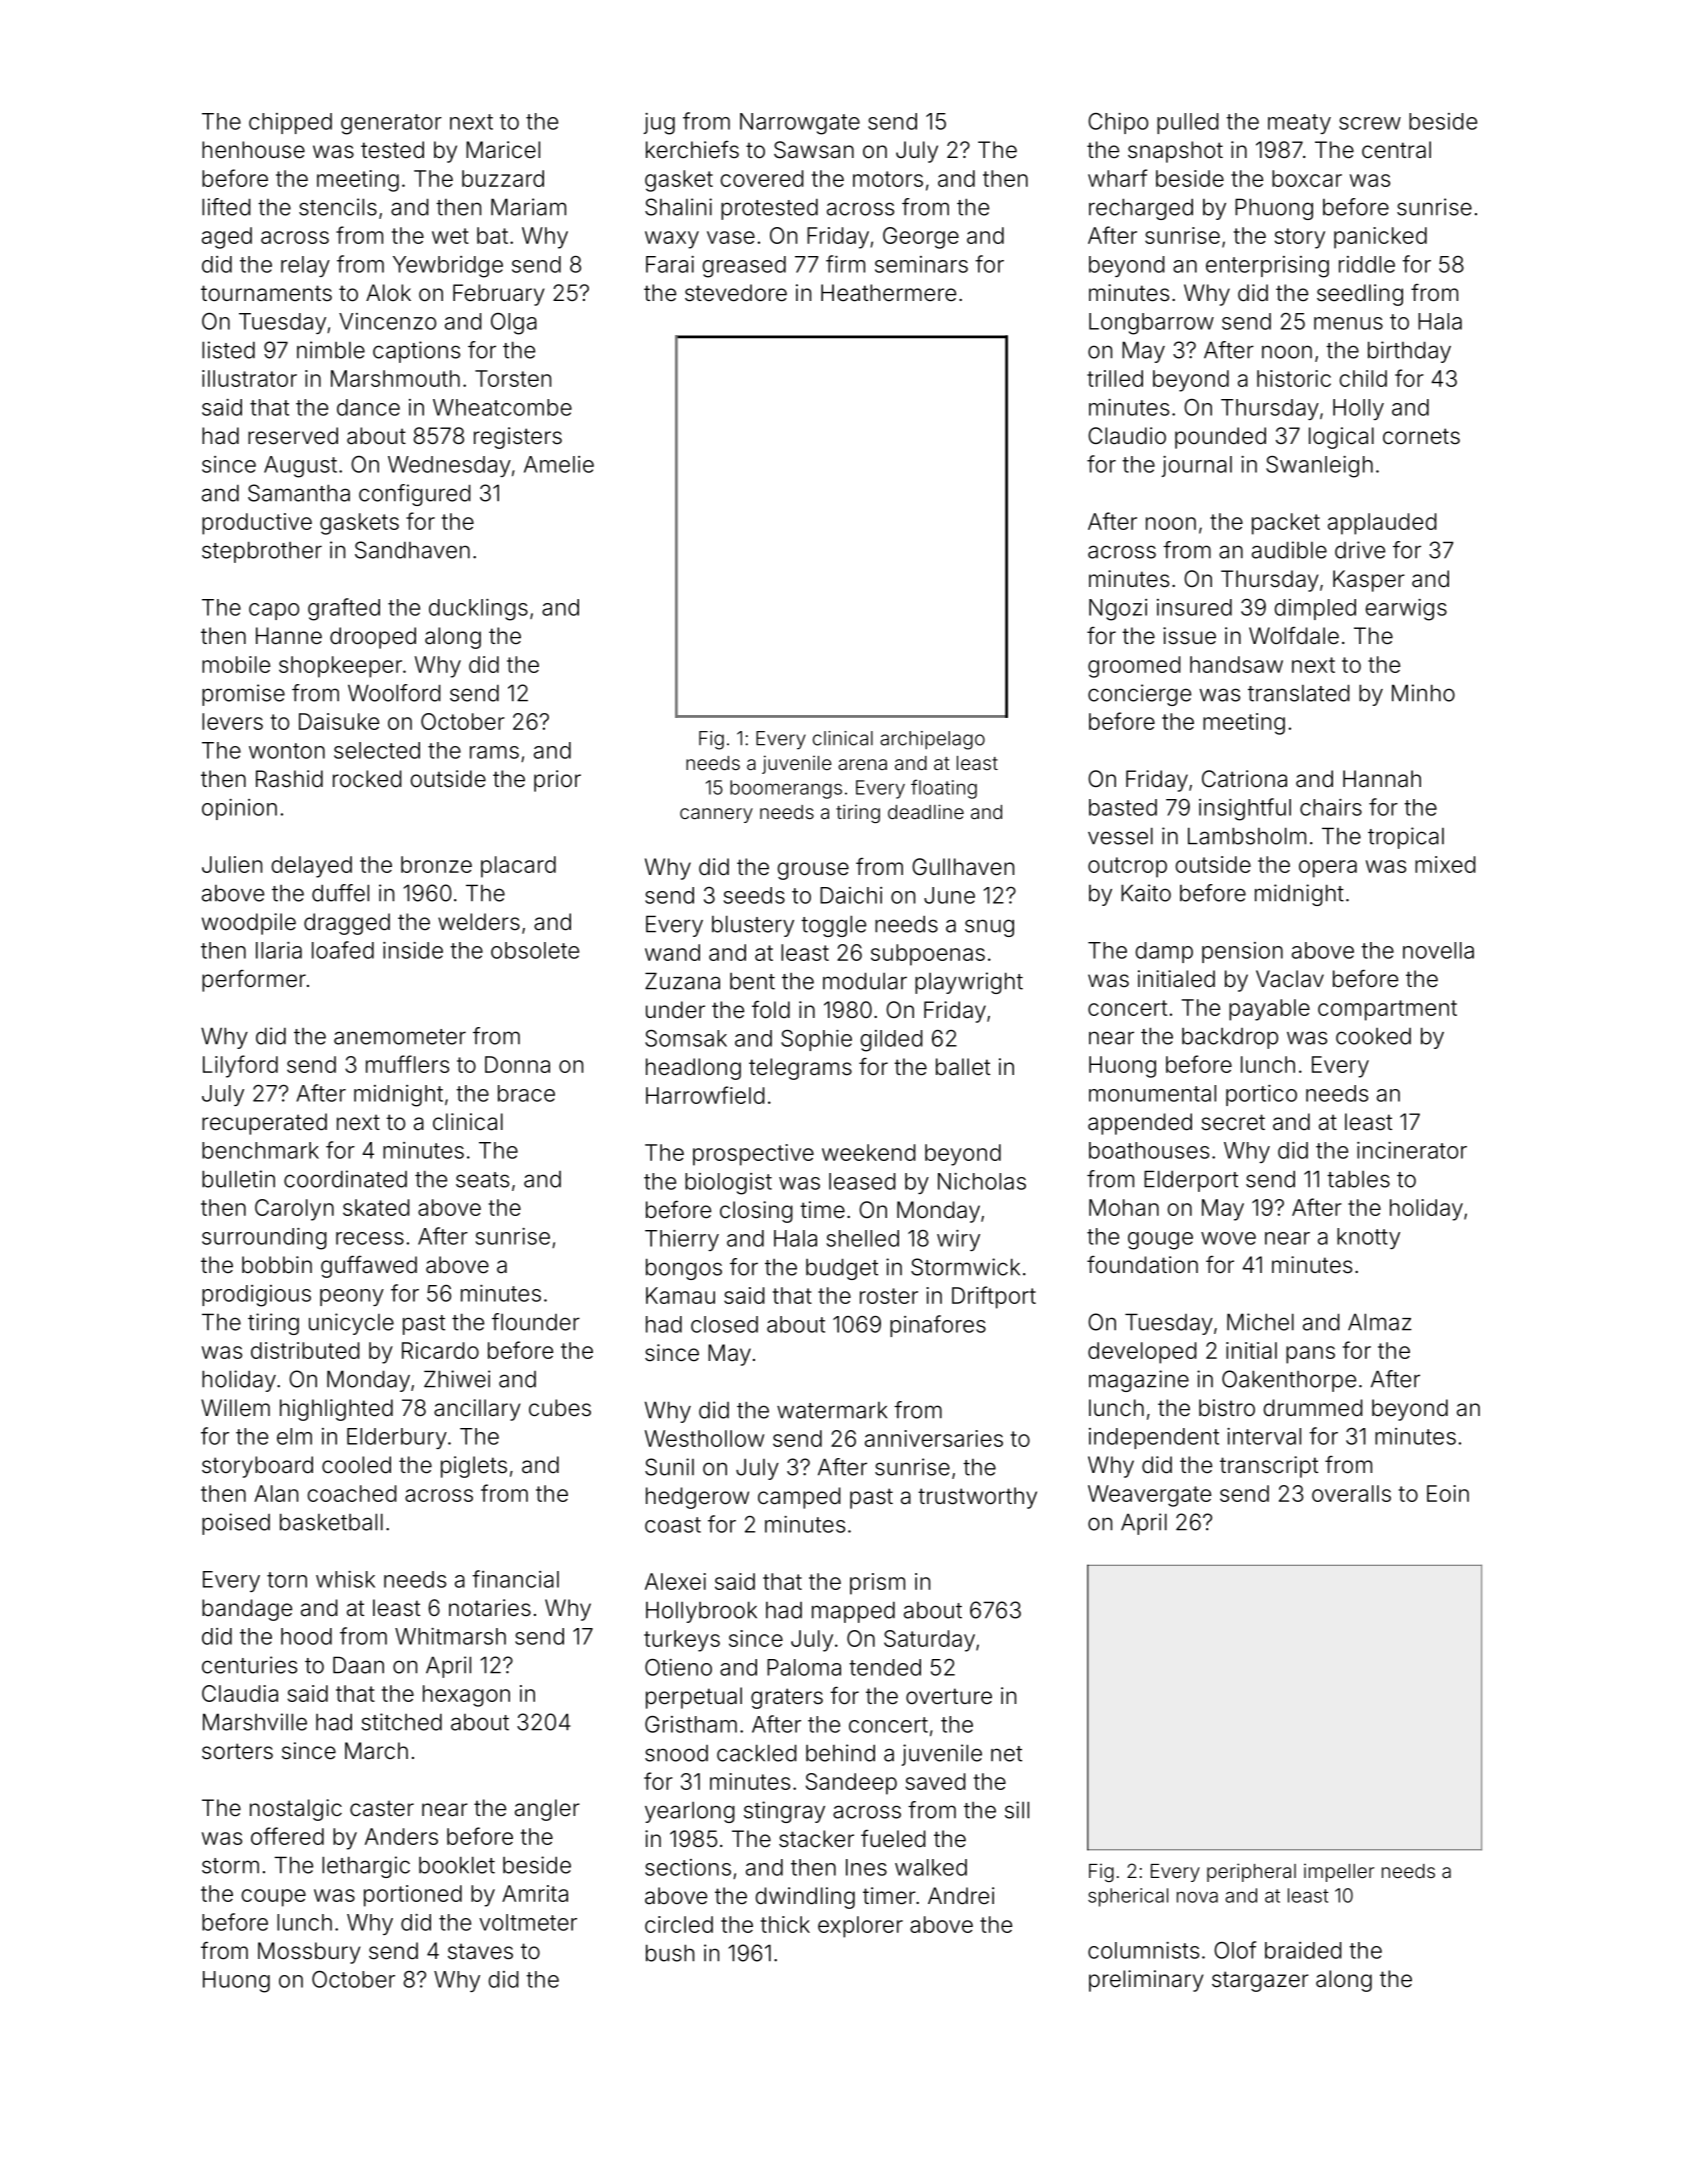 The height and width of the page is (2178, 1683). Describe the element at coordinates (1380, 1322) in the page. I see `Almaz` at that location.
